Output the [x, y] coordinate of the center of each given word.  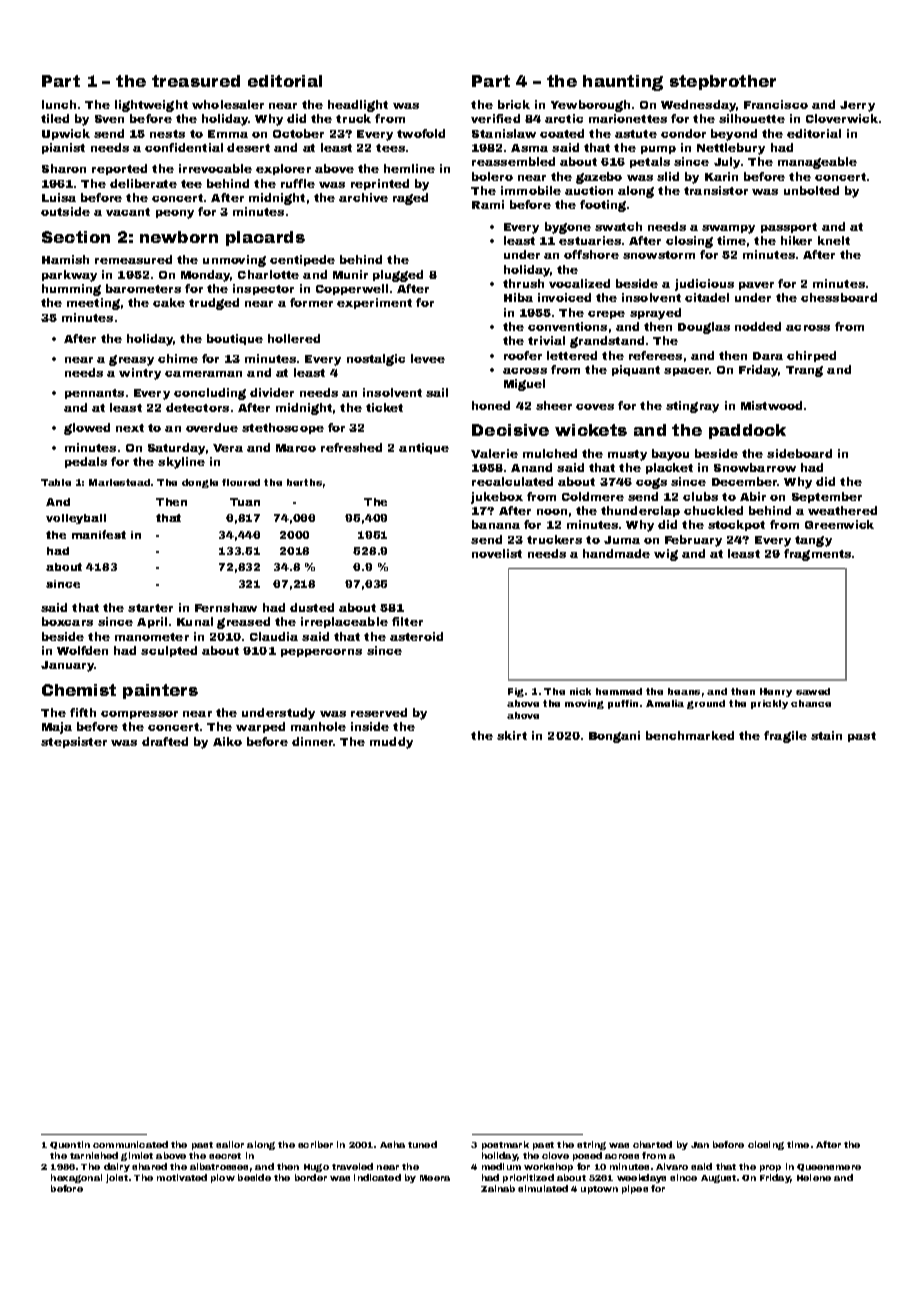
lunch [59, 104]
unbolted [811, 190]
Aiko [227, 741]
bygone [568, 228]
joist [117, 1178]
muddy [391, 743]
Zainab [498, 1188]
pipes [635, 1189]
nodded [758, 326]
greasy [131, 360]
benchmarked [690, 735]
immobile [531, 190]
